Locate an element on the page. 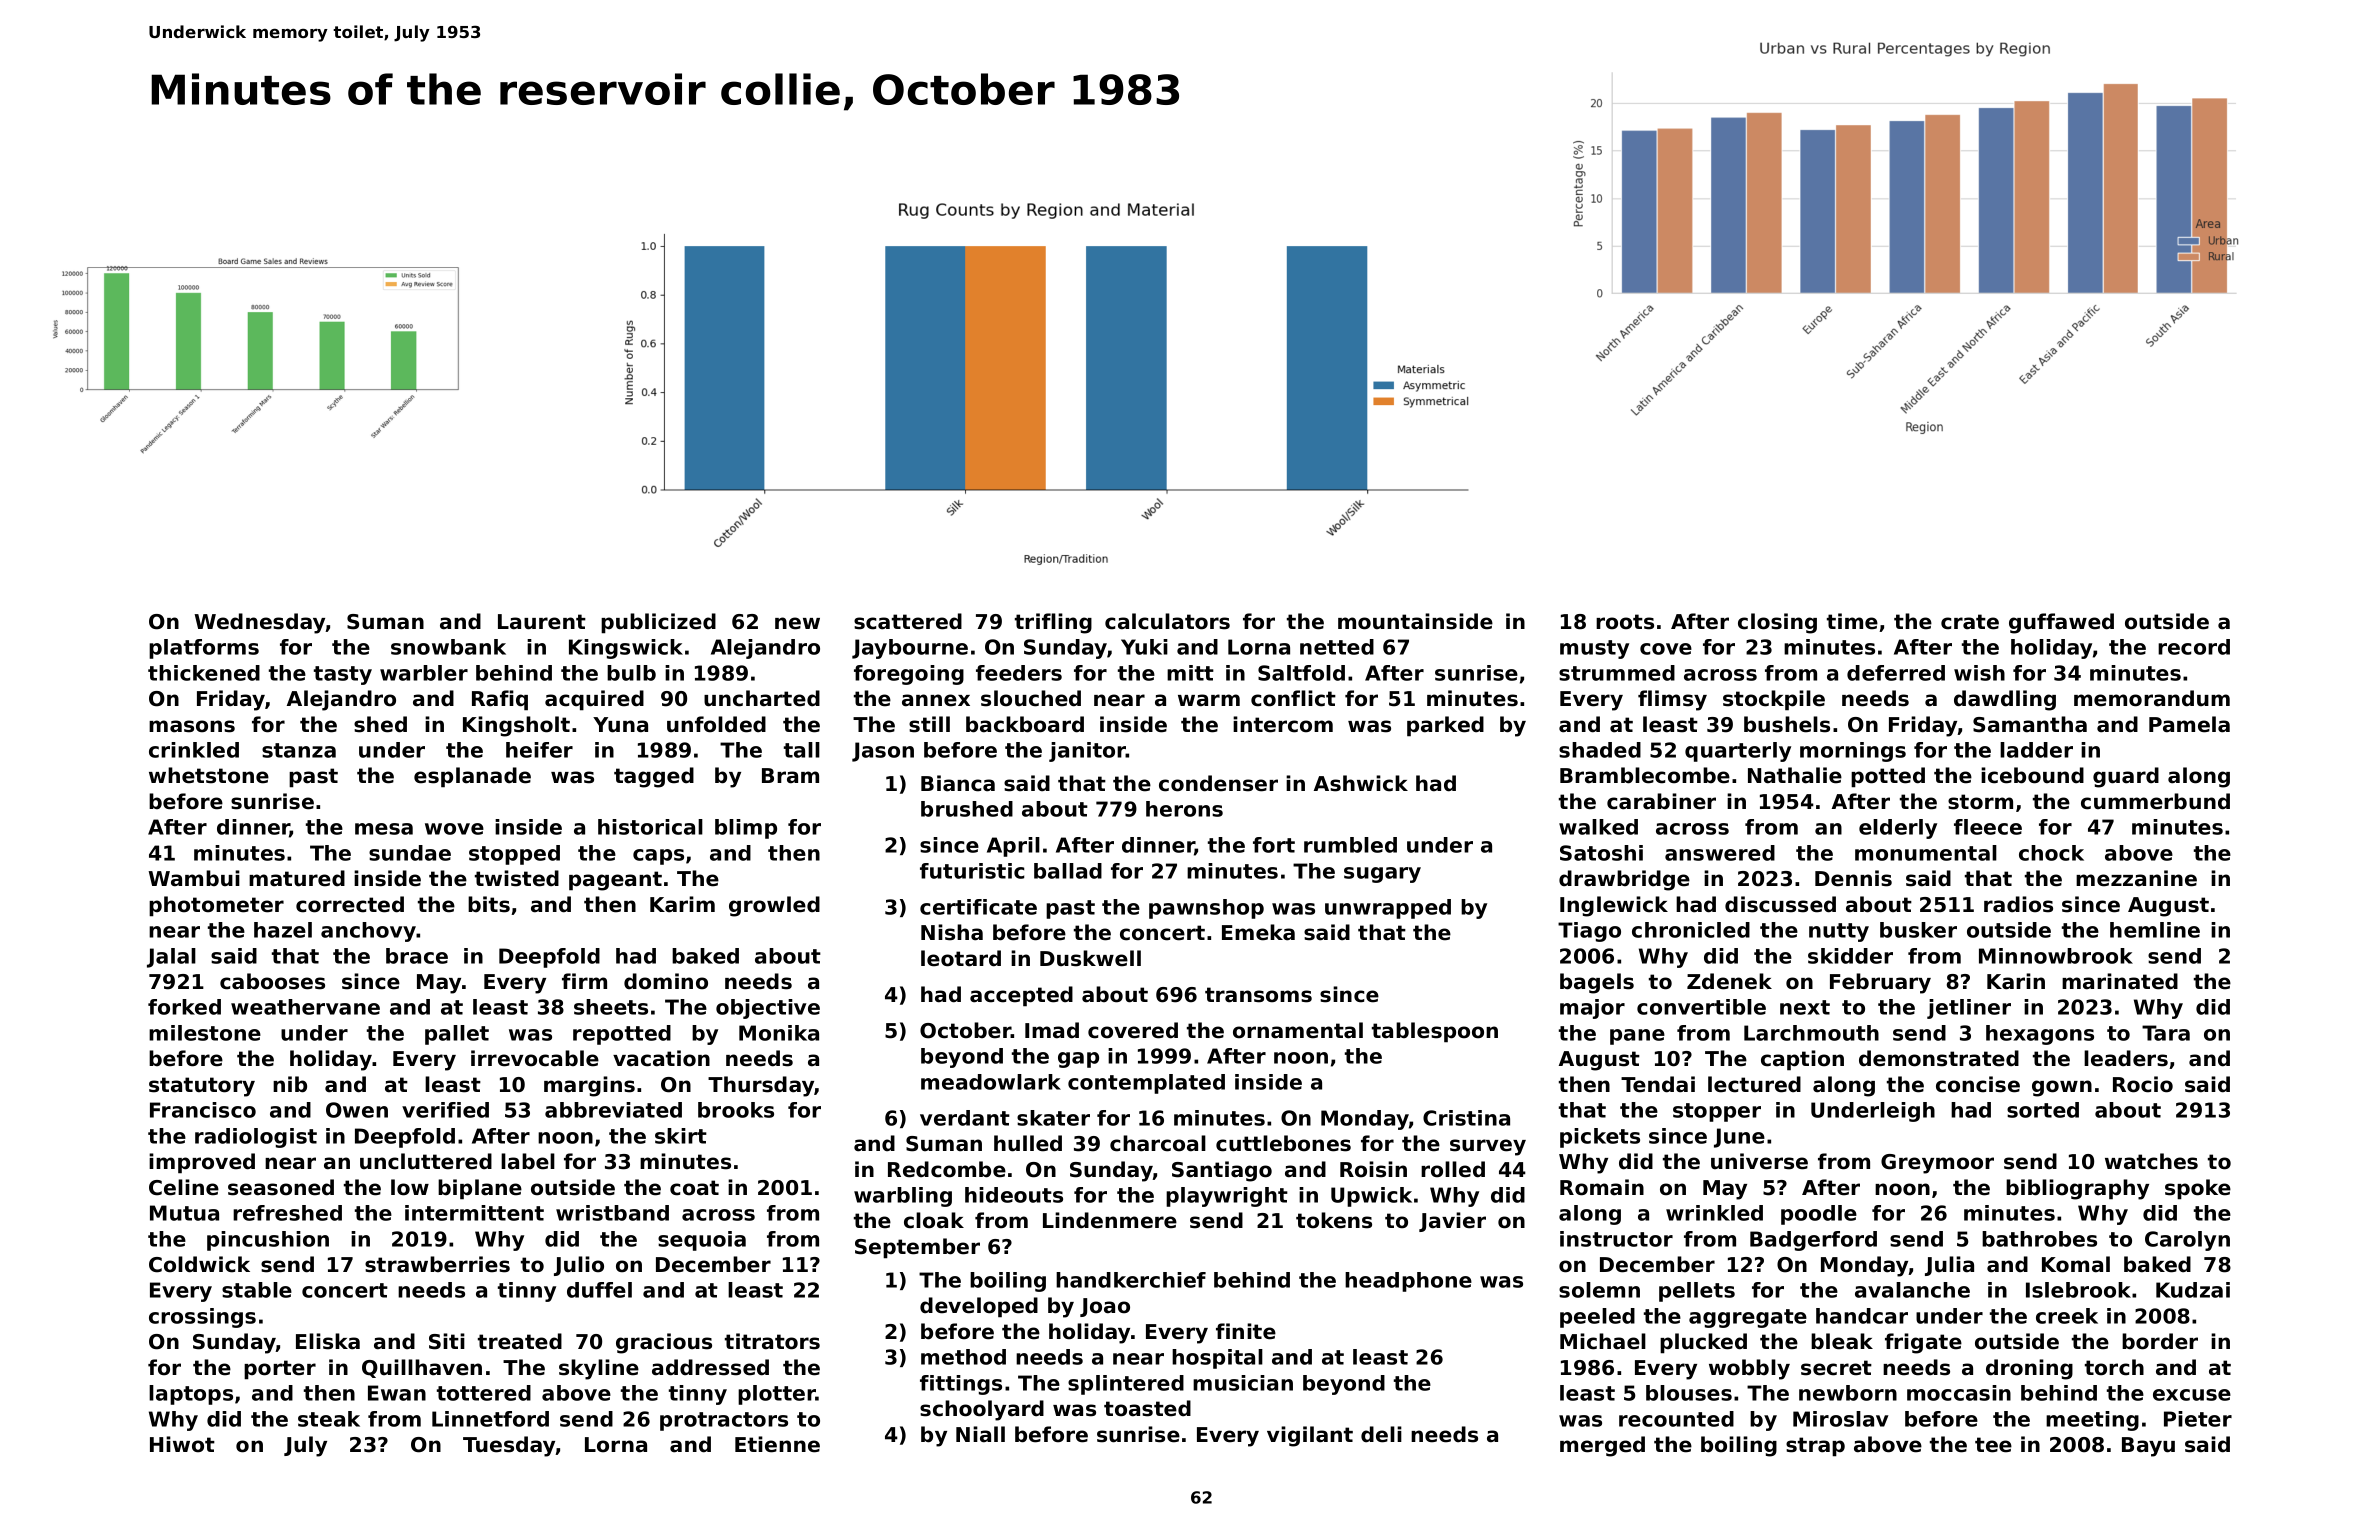 The image size is (2380, 1540). vigilant is located at coordinates (1310, 1436).
